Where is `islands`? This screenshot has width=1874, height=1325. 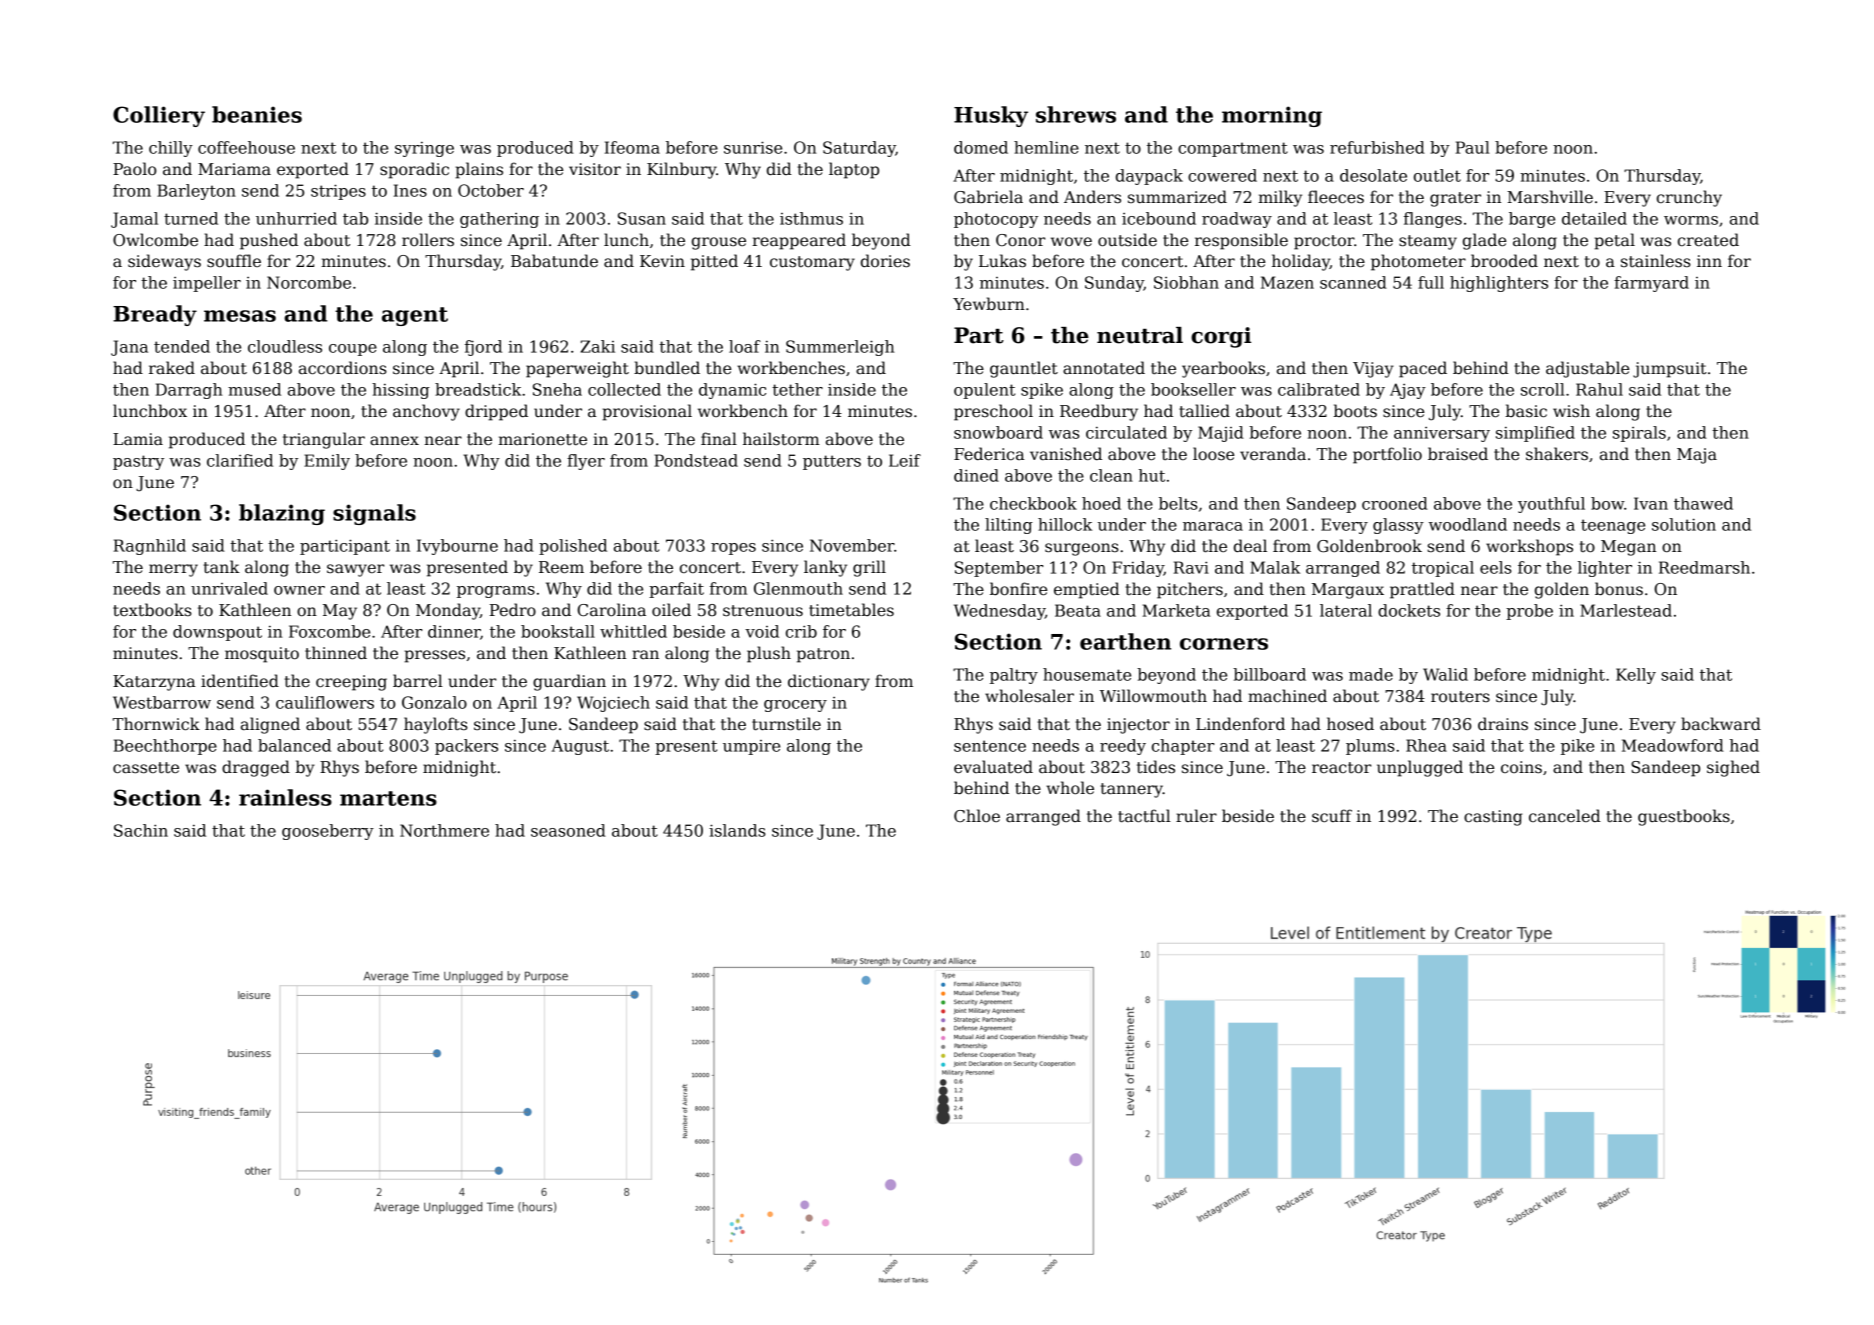 islands is located at coordinates (737, 830).
